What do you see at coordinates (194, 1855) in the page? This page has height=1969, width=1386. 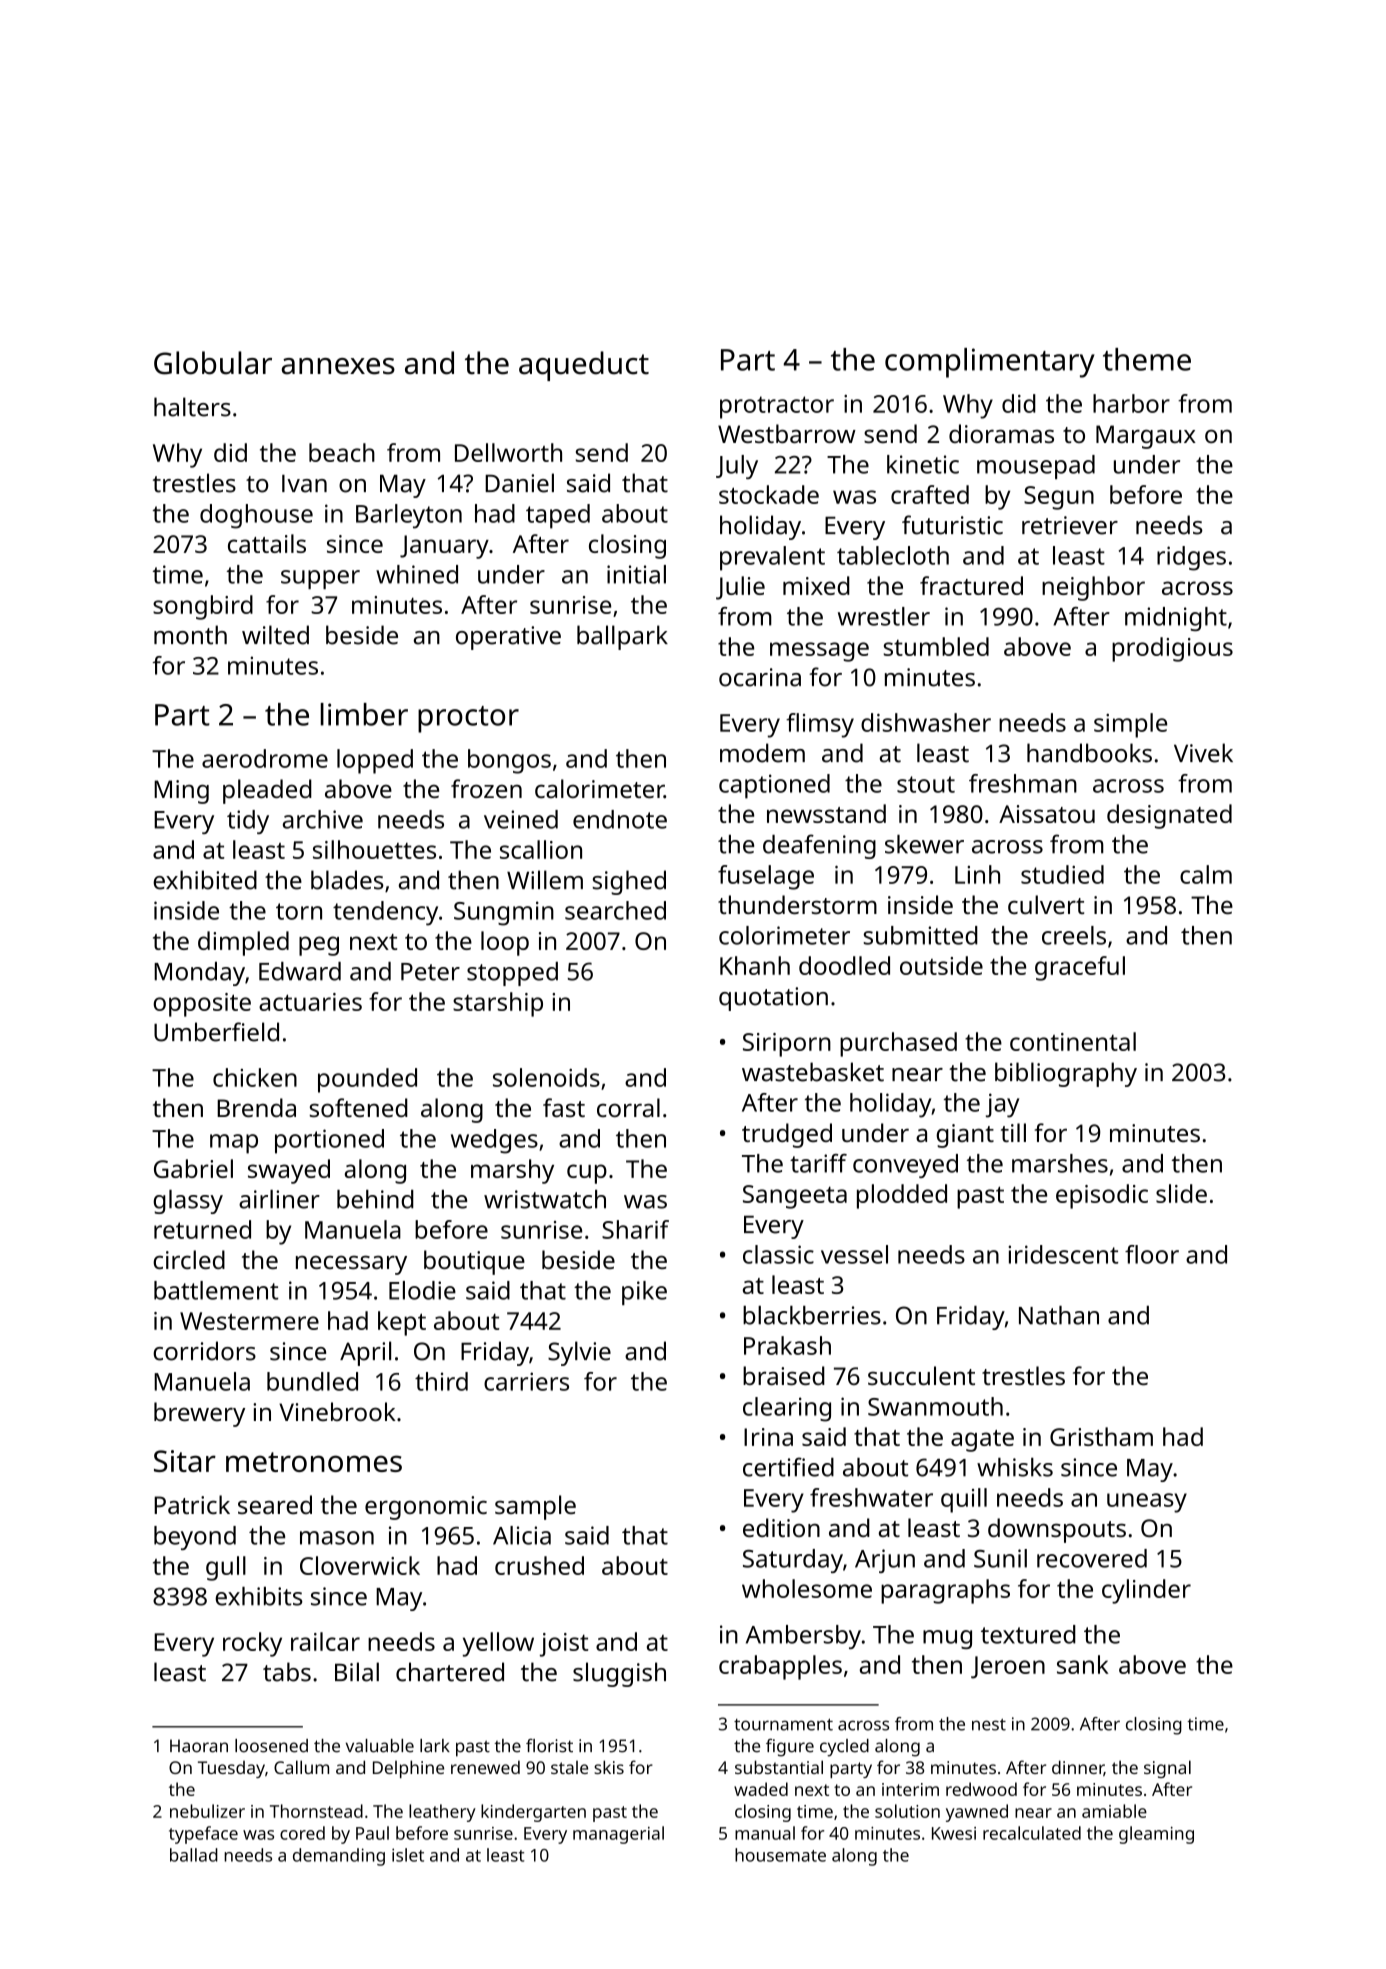 I see `ballad` at bounding box center [194, 1855].
